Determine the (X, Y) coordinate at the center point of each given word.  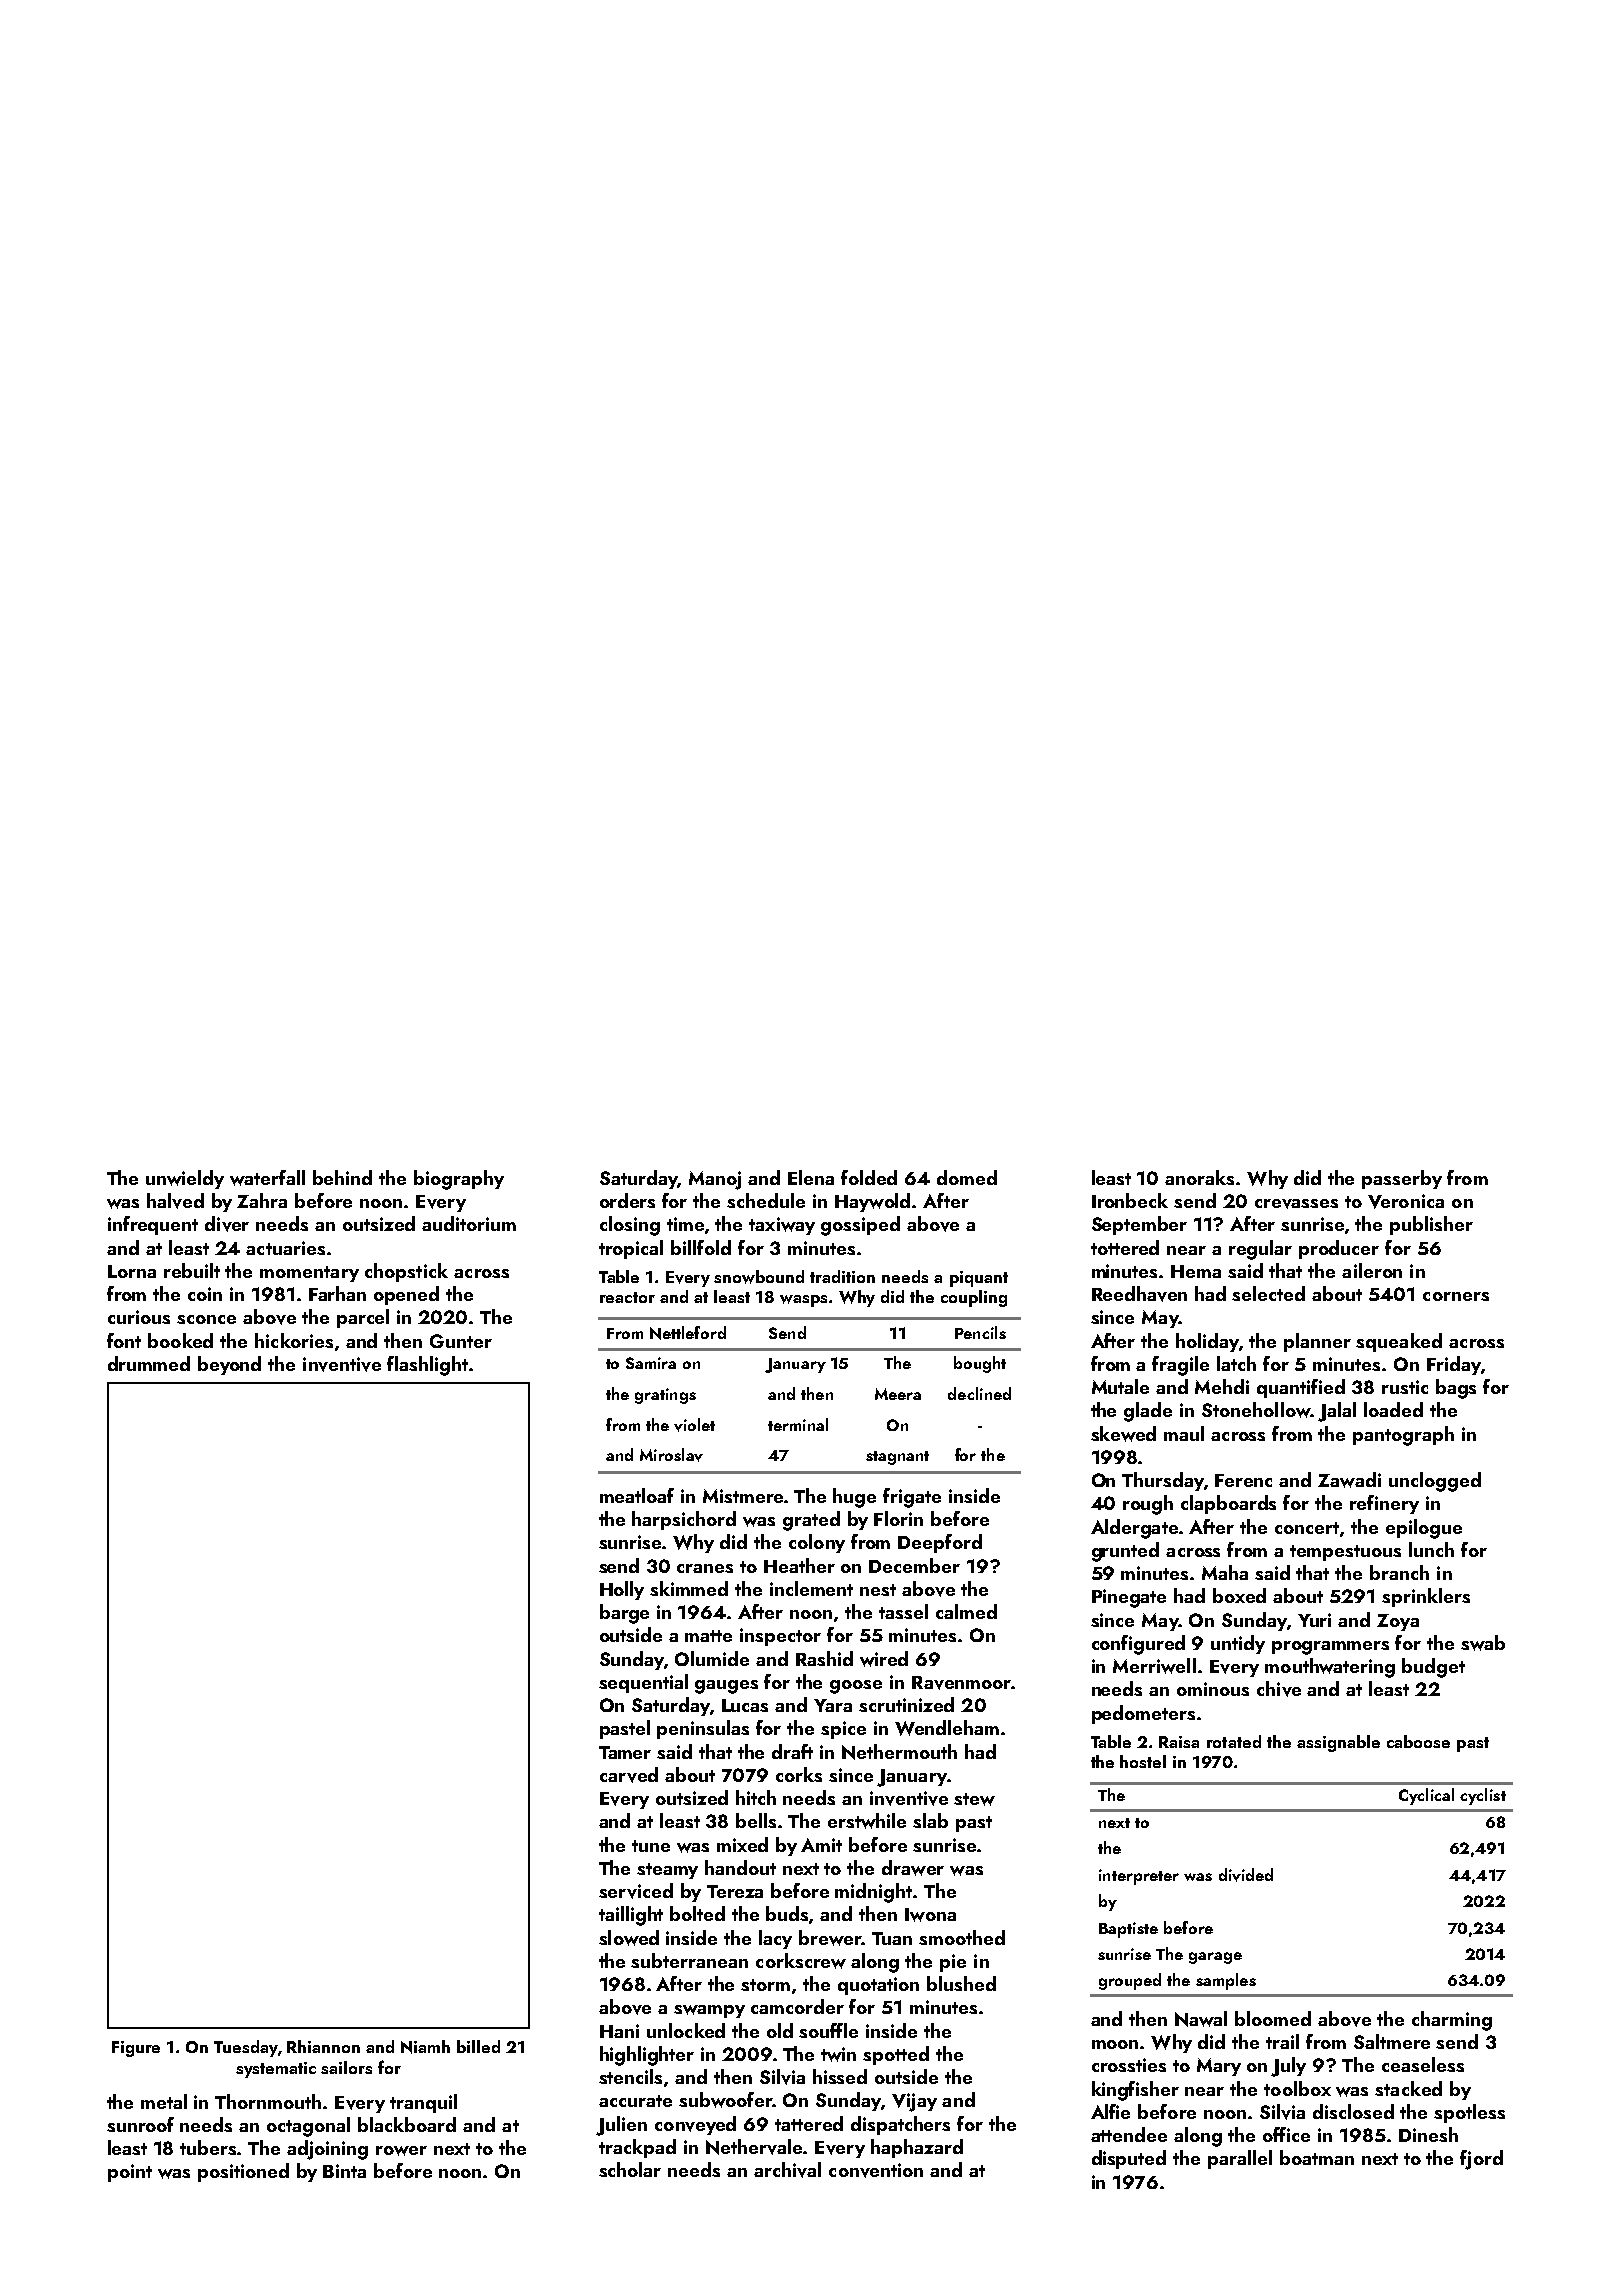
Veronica (1406, 1201)
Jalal (1337, 1412)
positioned (243, 2172)
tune (651, 1846)
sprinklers (1426, 1597)
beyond (229, 1365)
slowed (629, 1938)
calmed (966, 1611)
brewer (830, 1938)
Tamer (625, 1752)
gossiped (860, 1226)
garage (1215, 1958)
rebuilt (192, 1270)
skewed (1123, 1434)
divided (1246, 1875)
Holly (622, 1590)
